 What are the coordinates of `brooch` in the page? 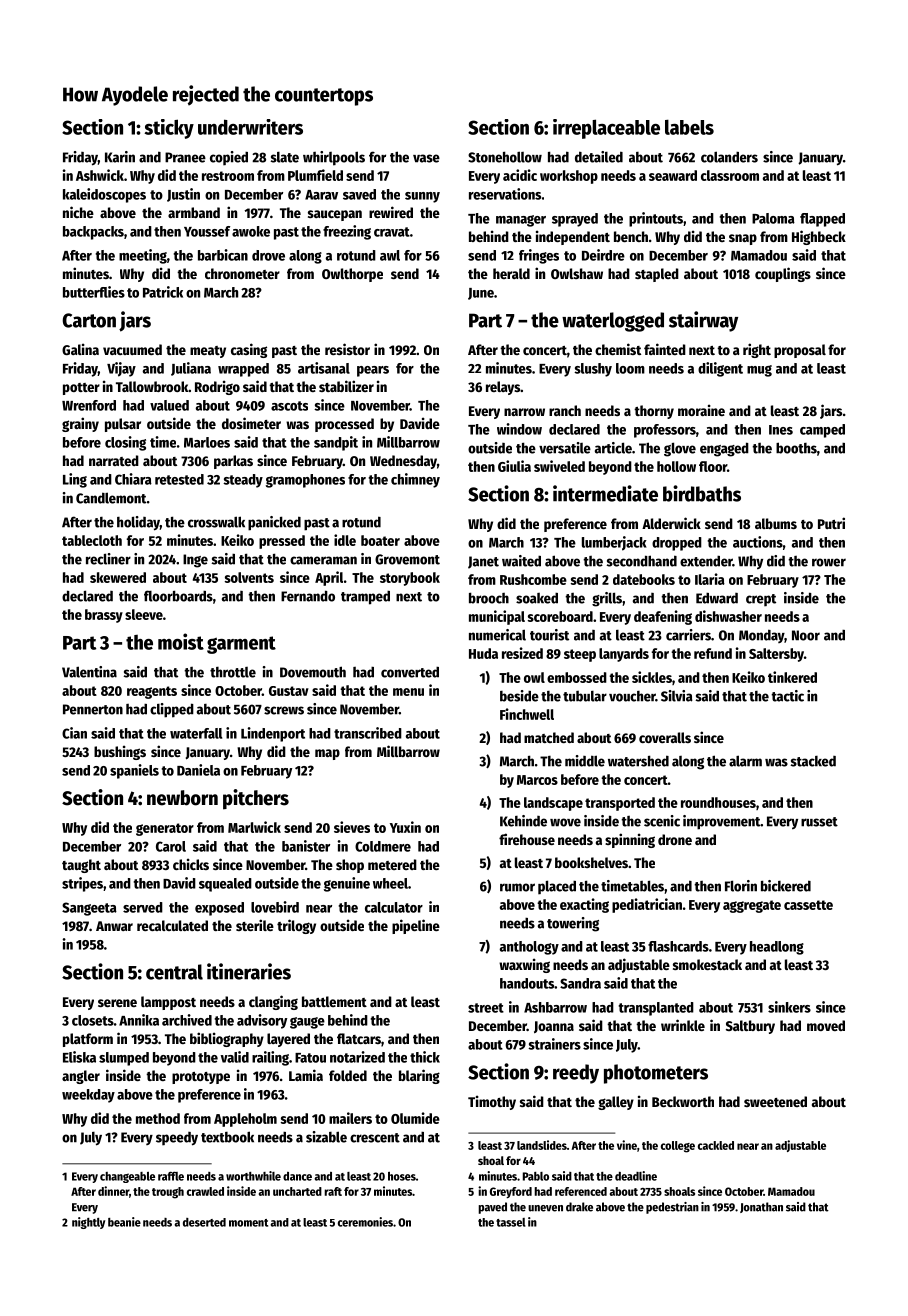 It's located at (489, 598).
